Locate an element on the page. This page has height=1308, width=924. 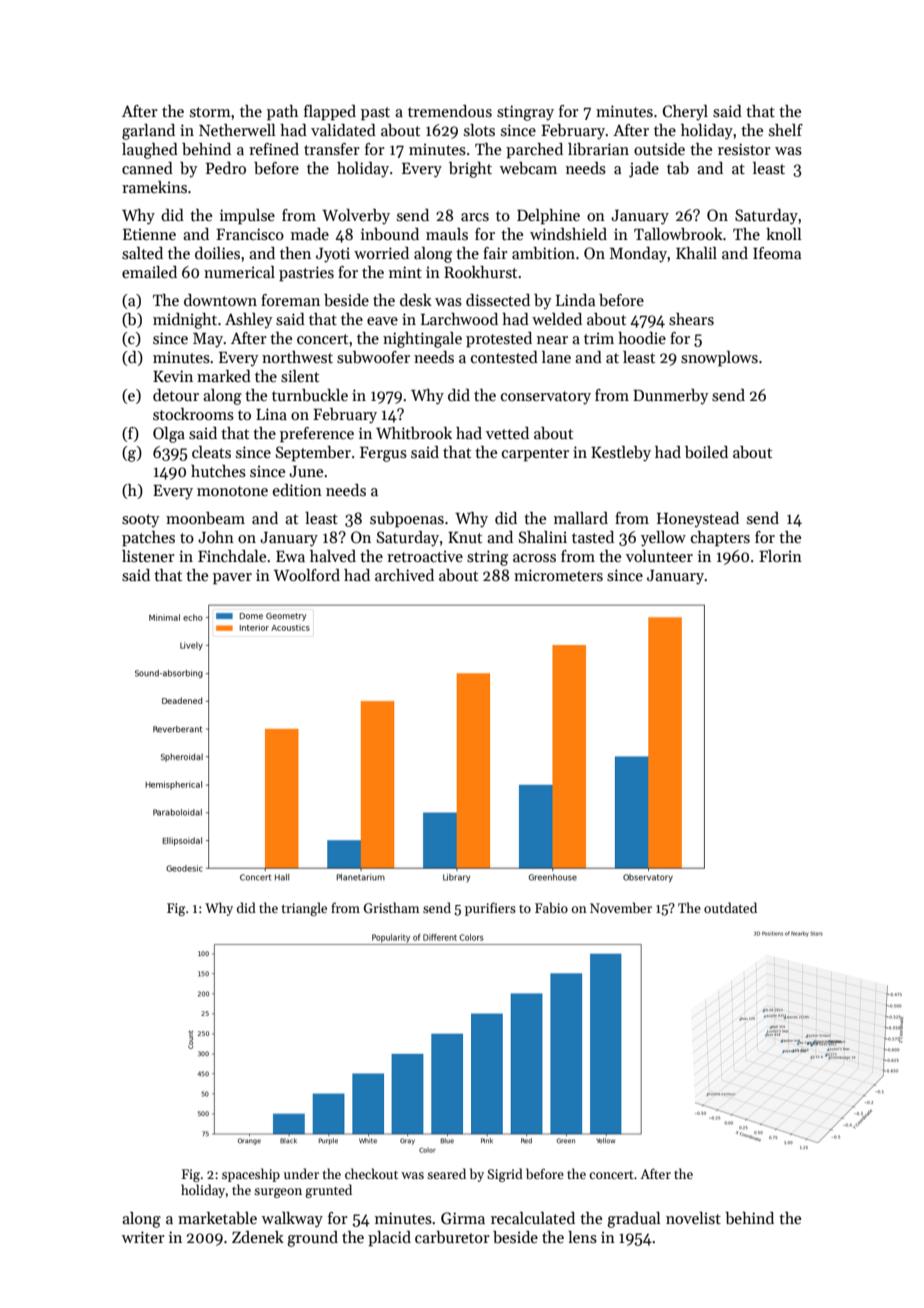
triangle is located at coordinates (304, 909).
